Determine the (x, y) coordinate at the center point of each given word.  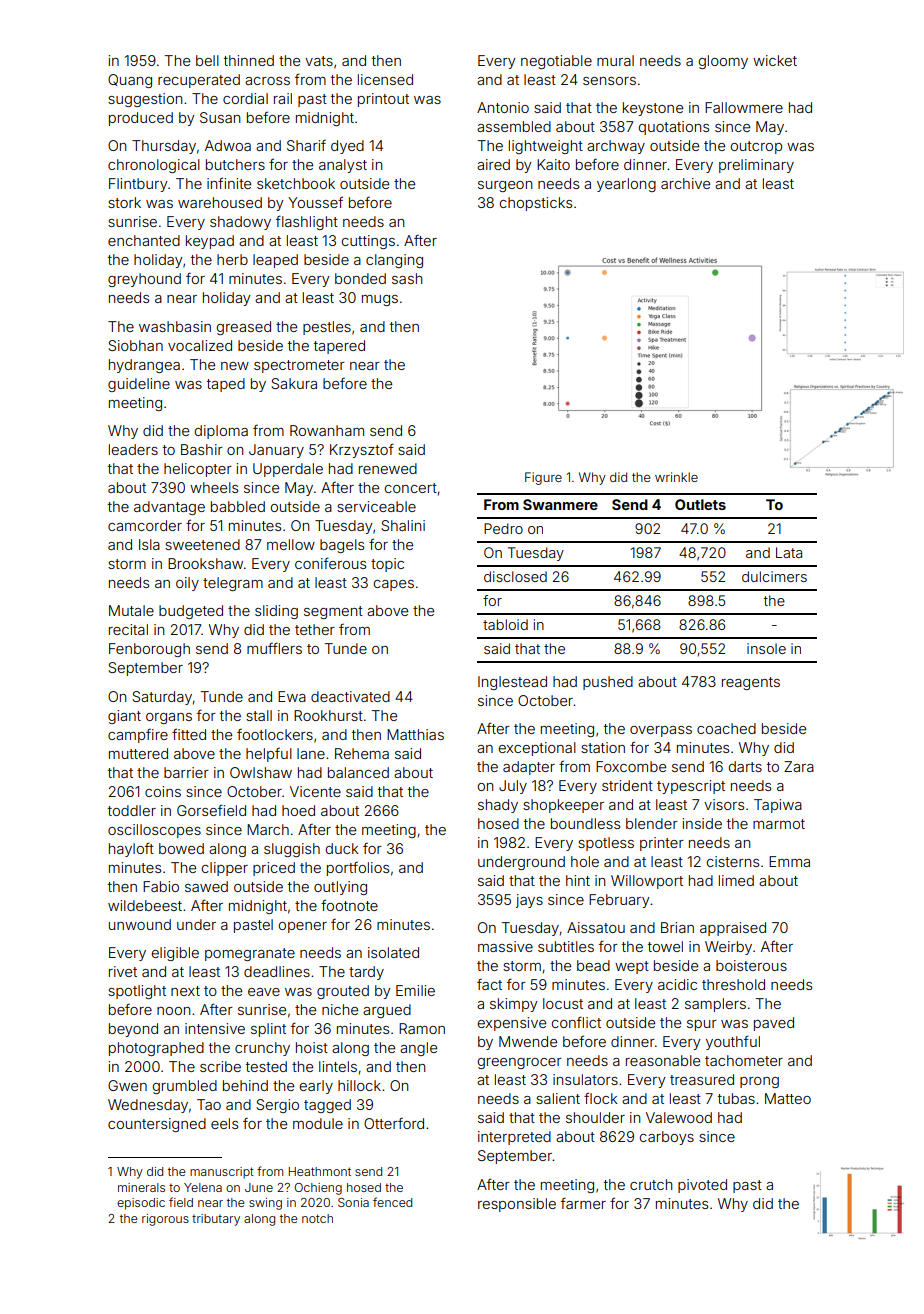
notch (317, 1218)
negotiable (556, 62)
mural (615, 60)
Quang (130, 81)
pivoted (702, 1186)
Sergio (277, 1106)
